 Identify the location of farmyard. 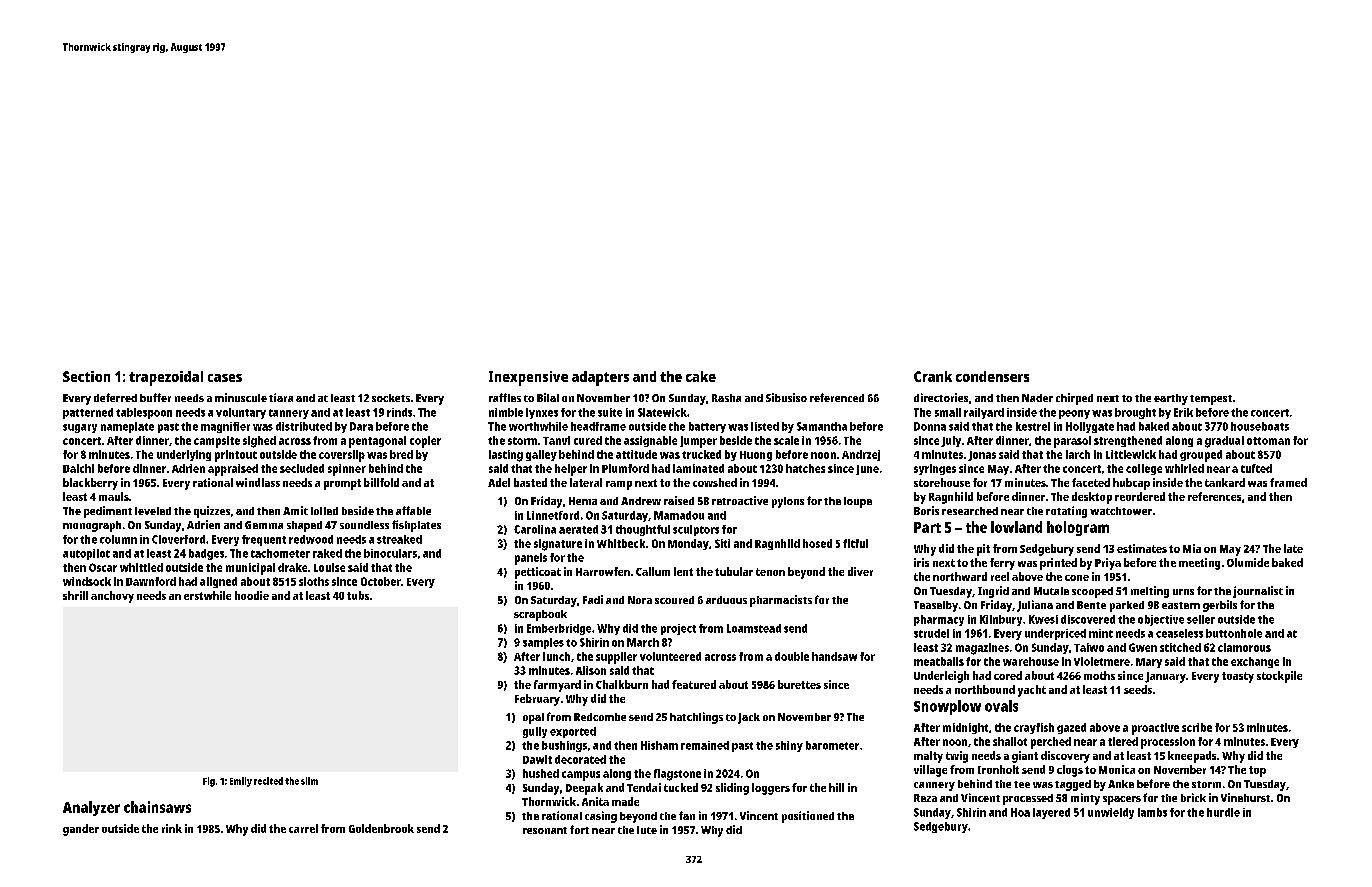
(557, 686).
